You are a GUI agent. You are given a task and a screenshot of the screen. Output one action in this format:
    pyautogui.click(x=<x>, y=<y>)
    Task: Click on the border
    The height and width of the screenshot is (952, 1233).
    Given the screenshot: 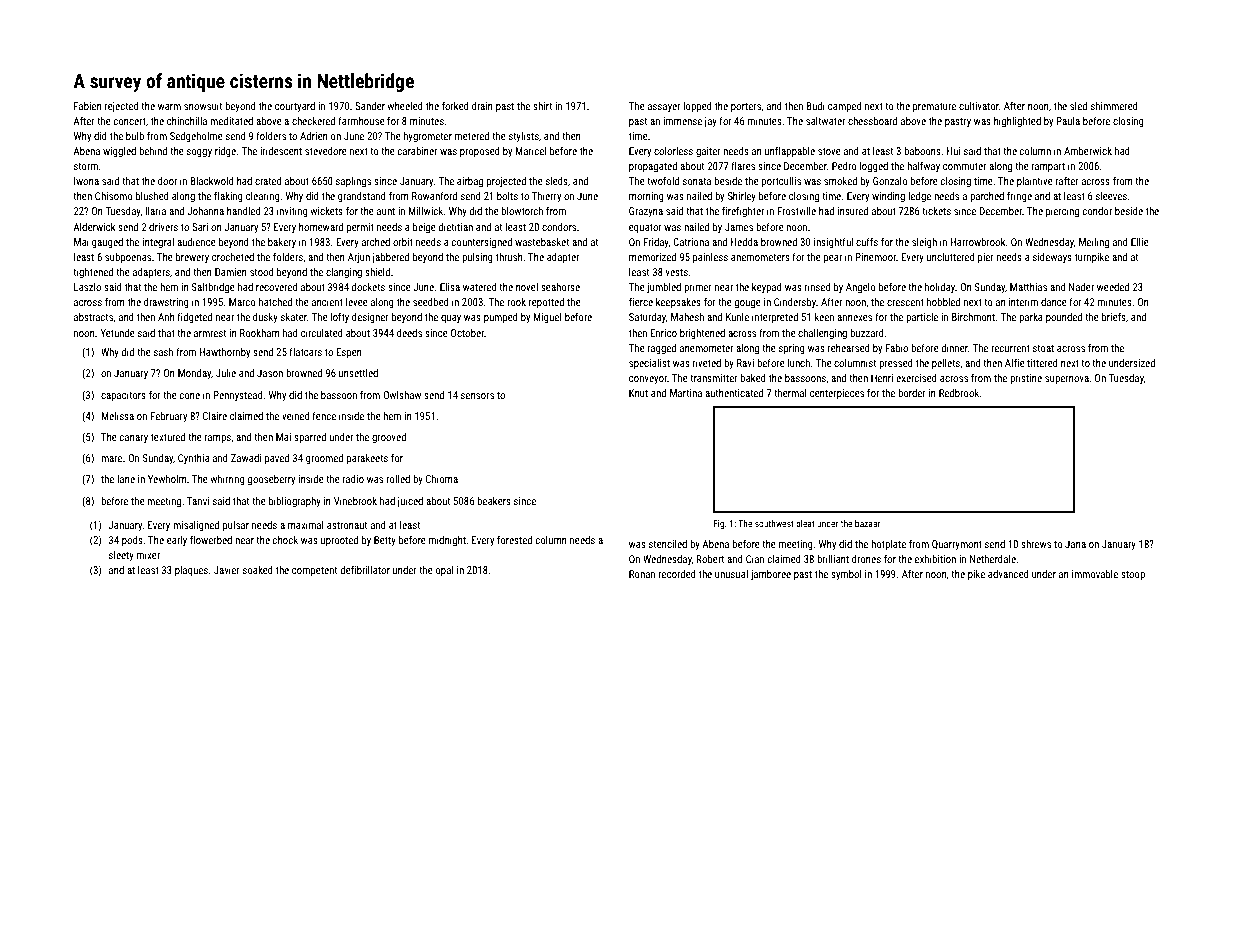 What is the action you would take?
    pyautogui.click(x=912, y=393)
